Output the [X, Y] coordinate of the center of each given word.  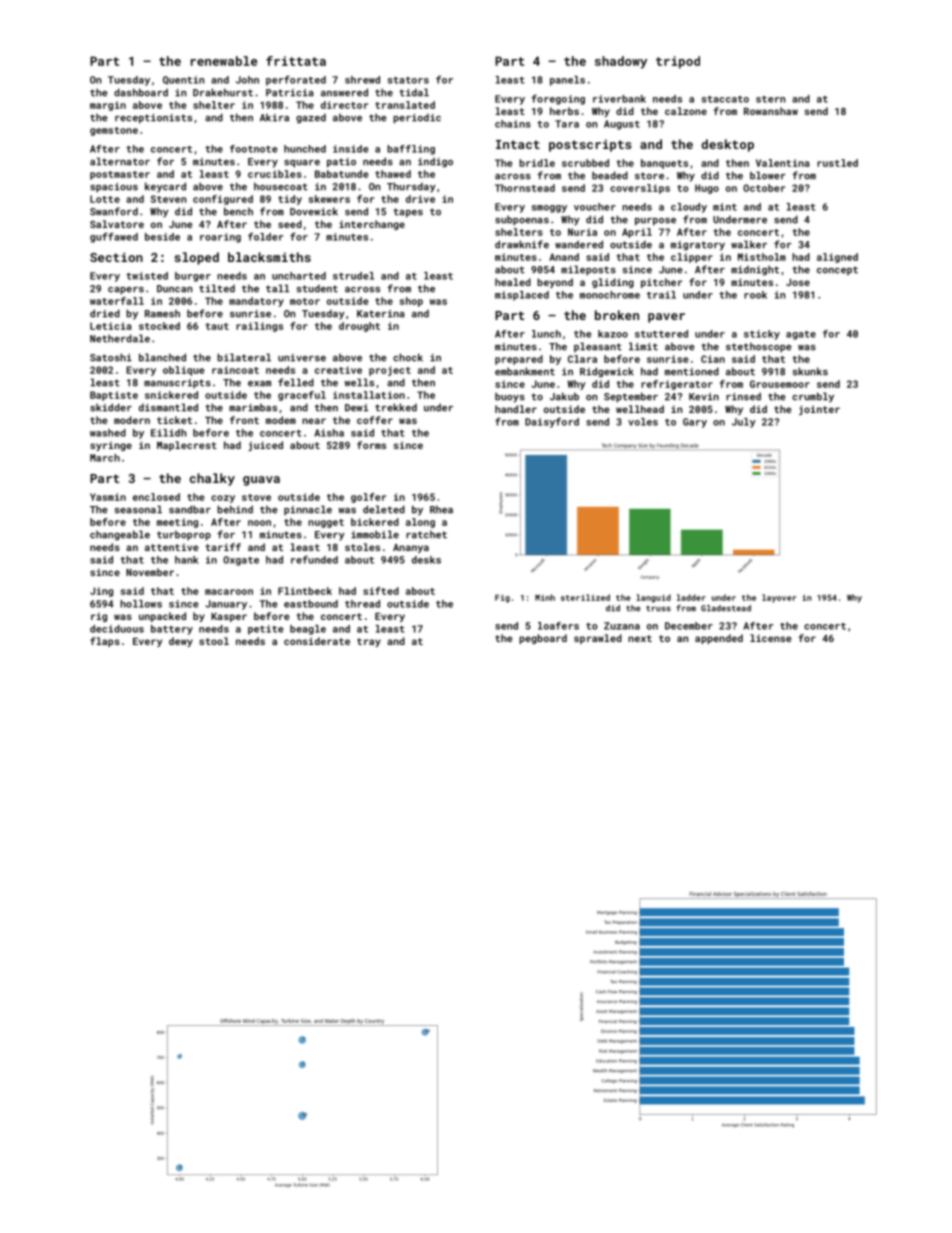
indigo [435, 162]
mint [725, 207]
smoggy [549, 209]
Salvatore [117, 224]
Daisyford [552, 422]
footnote [254, 149]
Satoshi [111, 357]
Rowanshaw [771, 111]
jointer [819, 410]
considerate [317, 641]
